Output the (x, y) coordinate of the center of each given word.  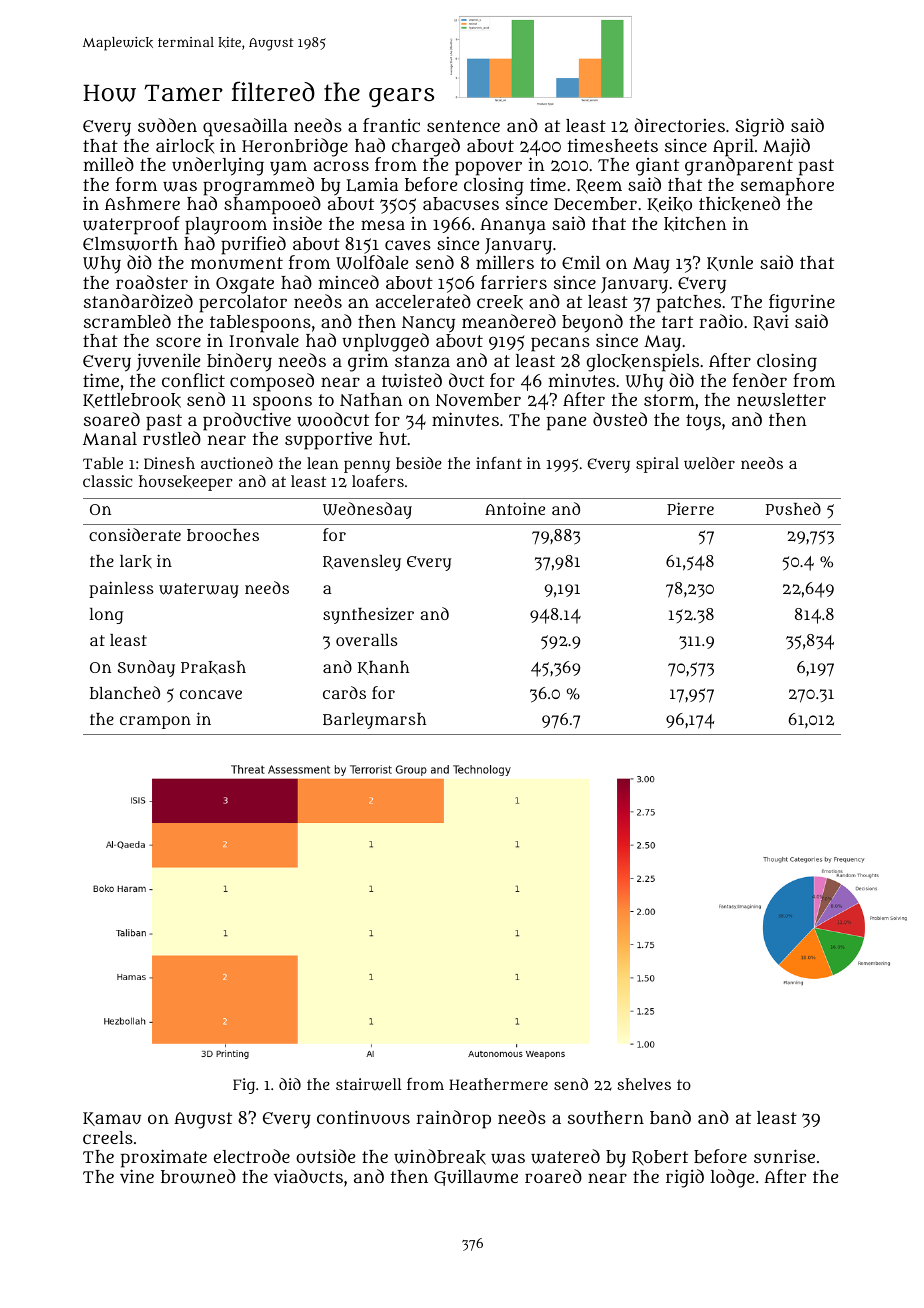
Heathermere (498, 1084)
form (136, 184)
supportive (328, 440)
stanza (422, 361)
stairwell (369, 1084)
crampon (155, 722)
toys (703, 422)
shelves (644, 1084)
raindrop (453, 1119)
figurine (802, 303)
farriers (514, 282)
